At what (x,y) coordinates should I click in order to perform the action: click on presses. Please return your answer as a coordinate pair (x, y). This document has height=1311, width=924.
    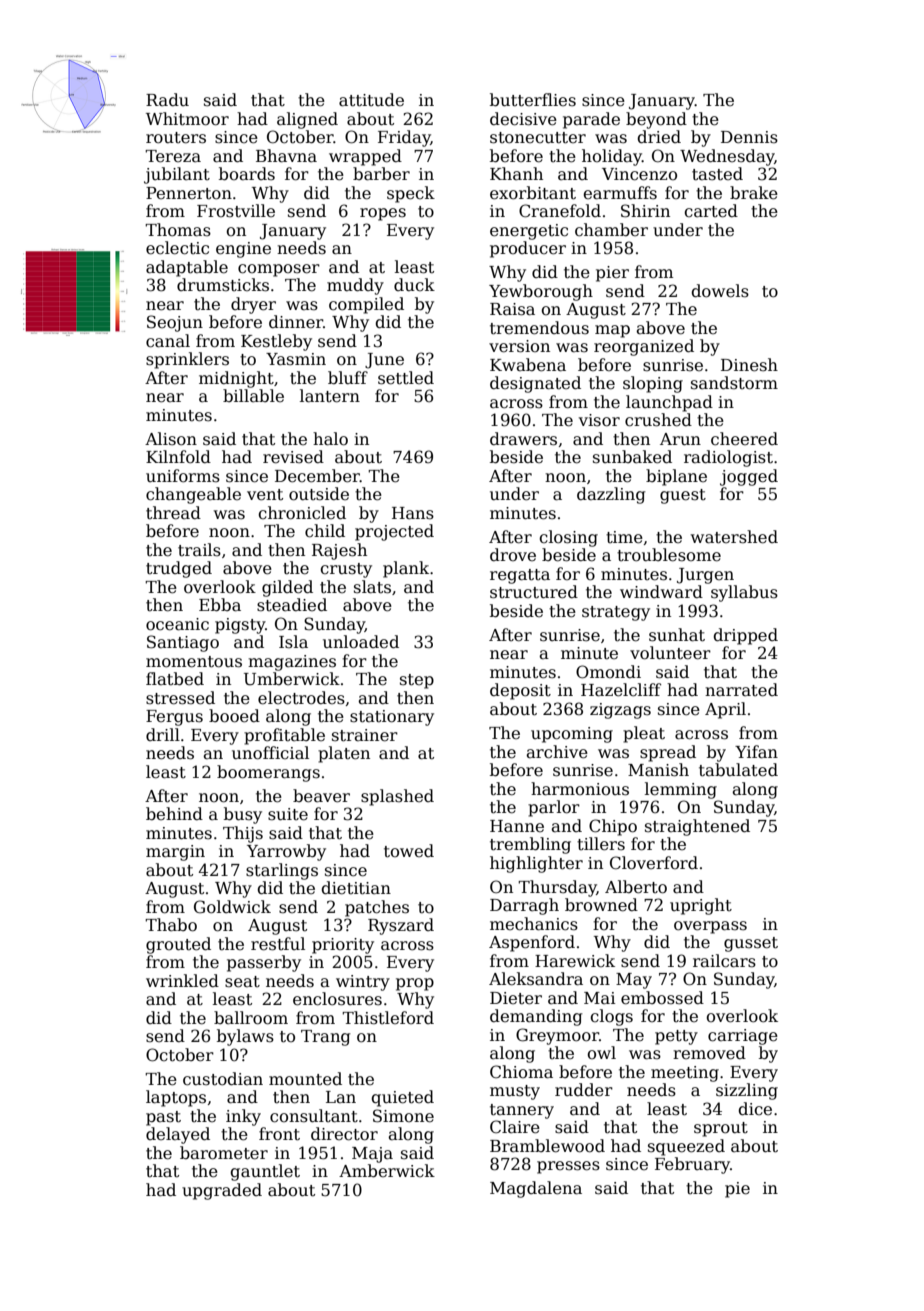
    Looking at the image, I should click on (568, 1167).
